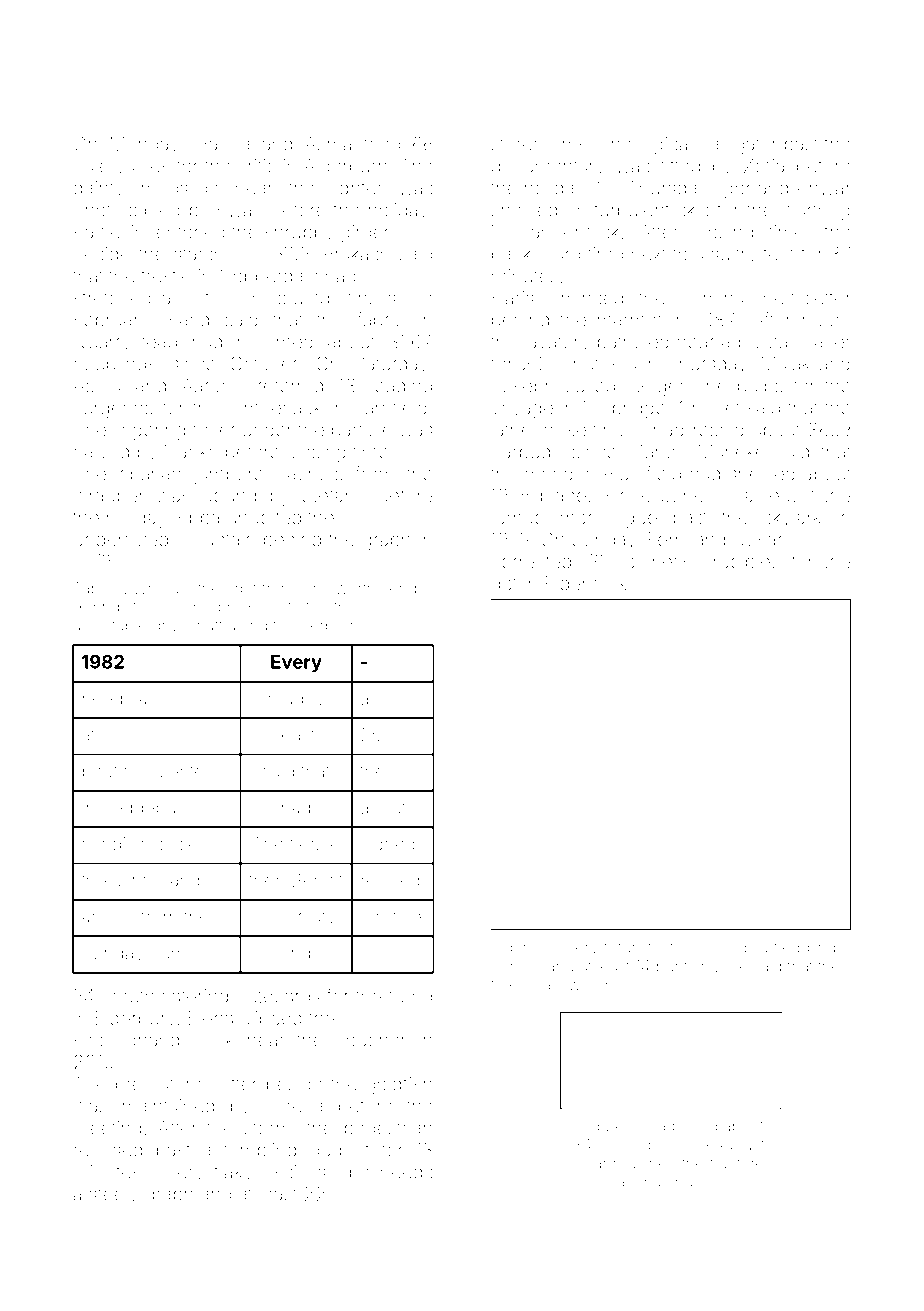 The width and height of the screenshot is (924, 1311). What do you see at coordinates (647, 1182) in the screenshot?
I see `animator` at bounding box center [647, 1182].
